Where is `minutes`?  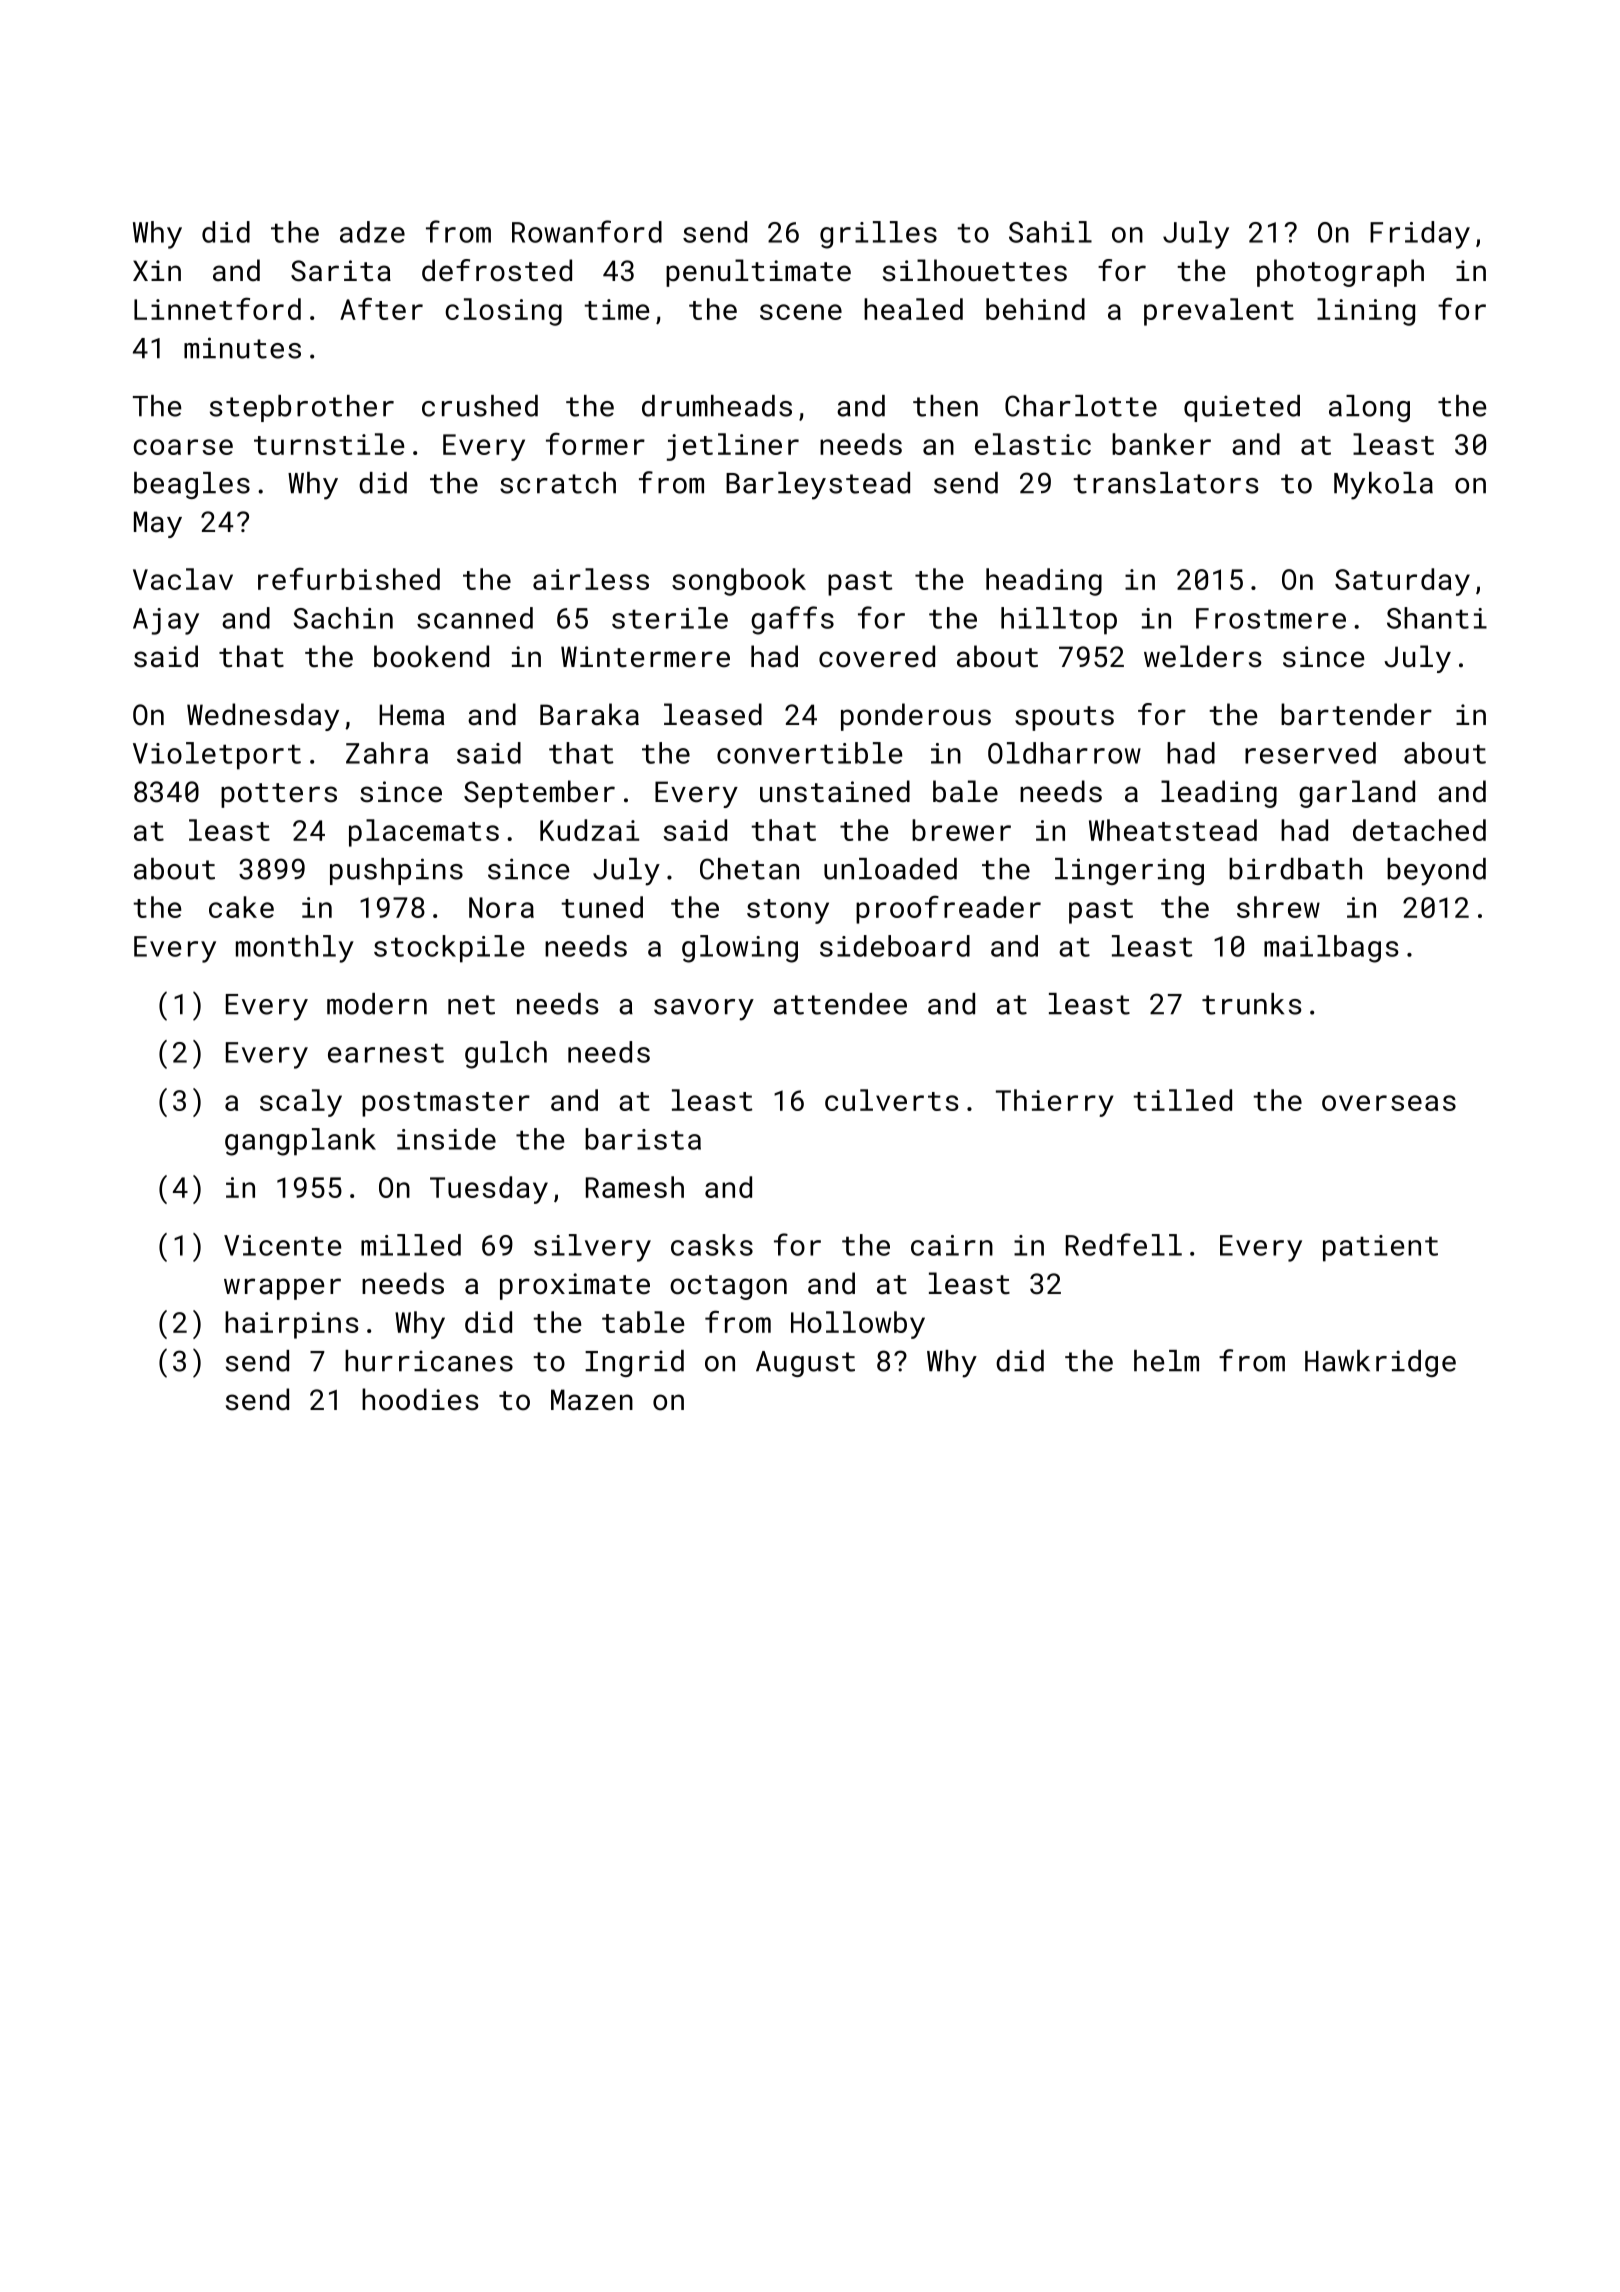
minutes is located at coordinates (242, 348).
